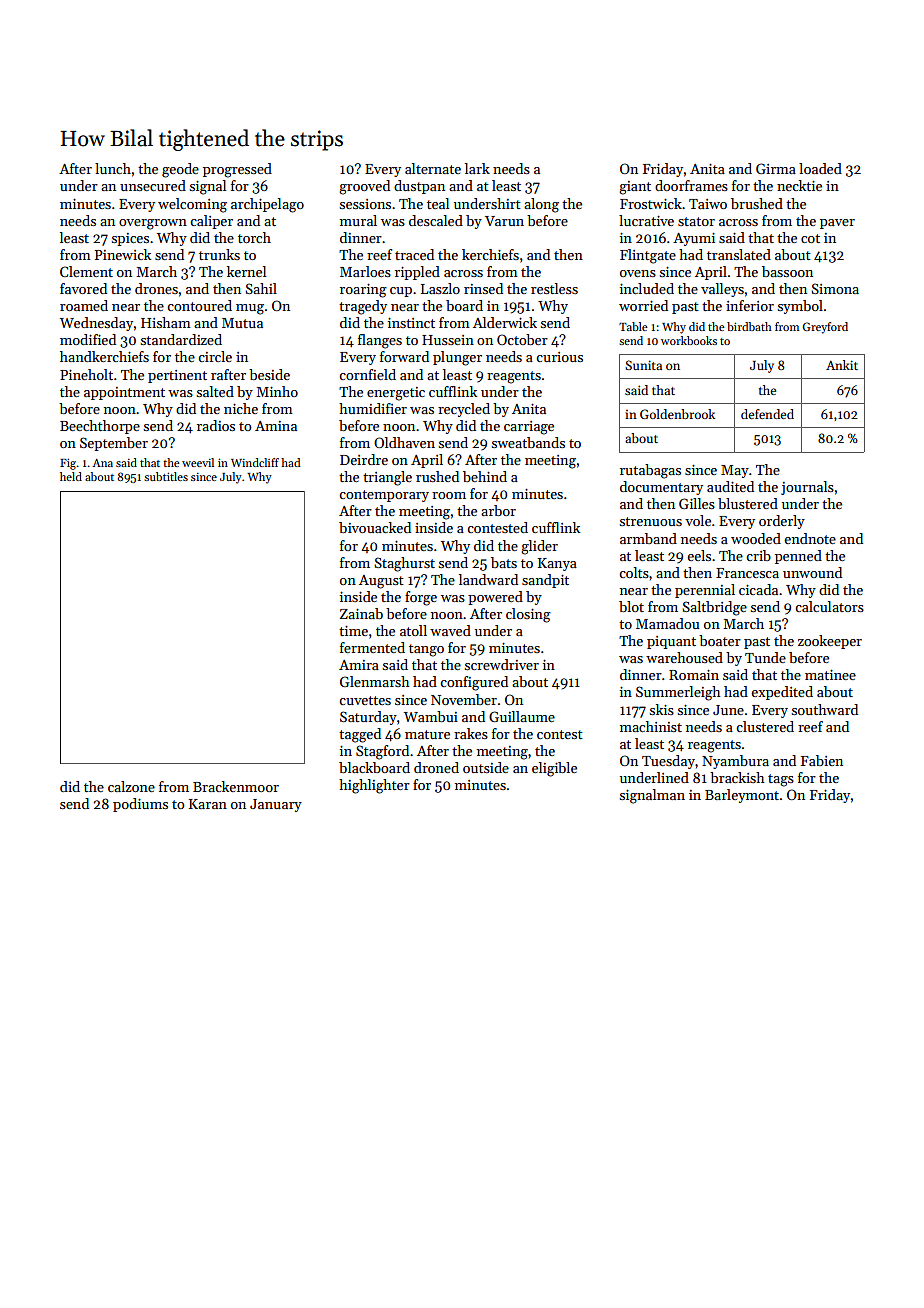 This screenshot has height=1308, width=924. What do you see at coordinates (131, 786) in the screenshot?
I see `calzone` at bounding box center [131, 786].
